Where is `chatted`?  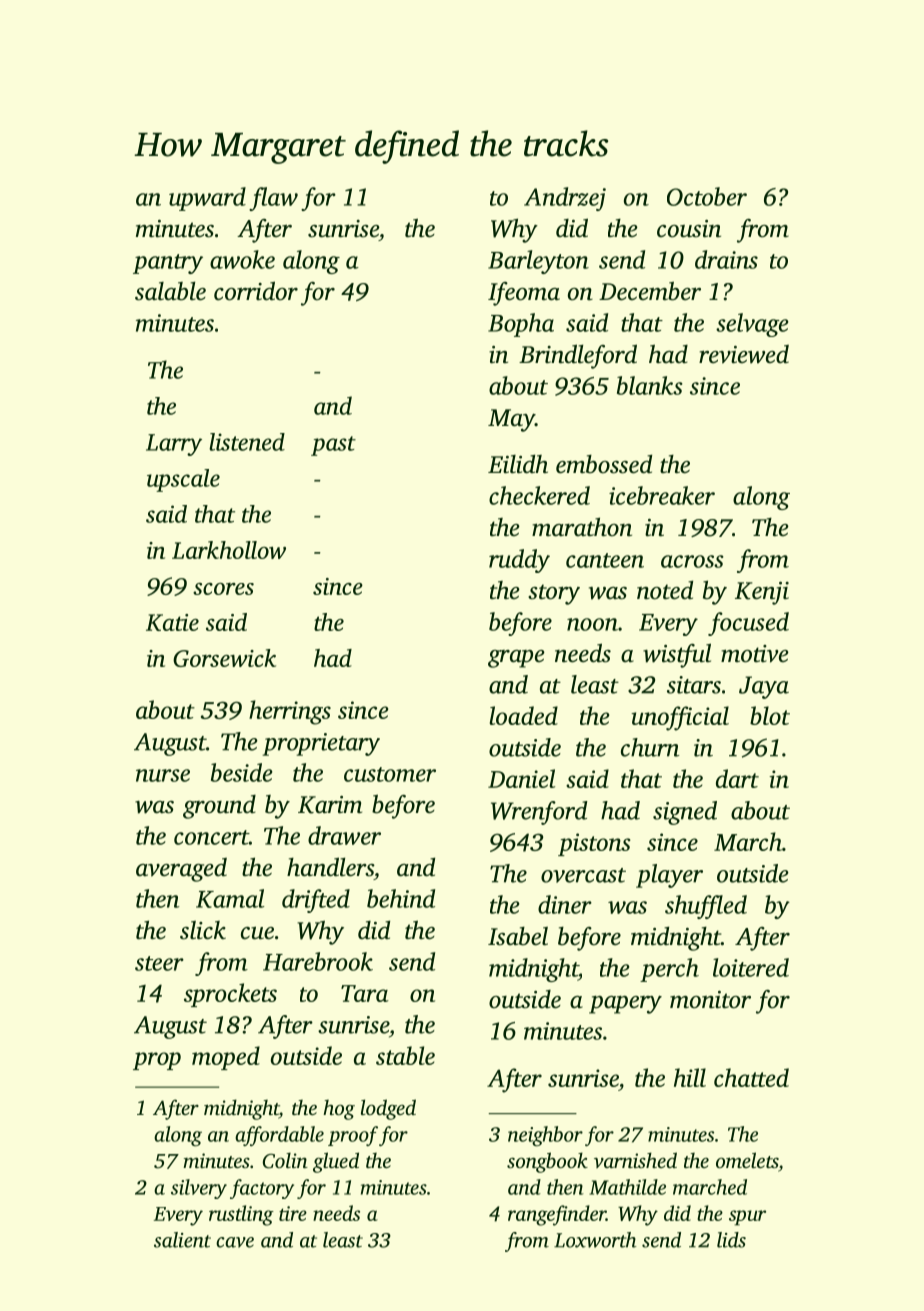
chatted is located at coordinates (751, 1077).
